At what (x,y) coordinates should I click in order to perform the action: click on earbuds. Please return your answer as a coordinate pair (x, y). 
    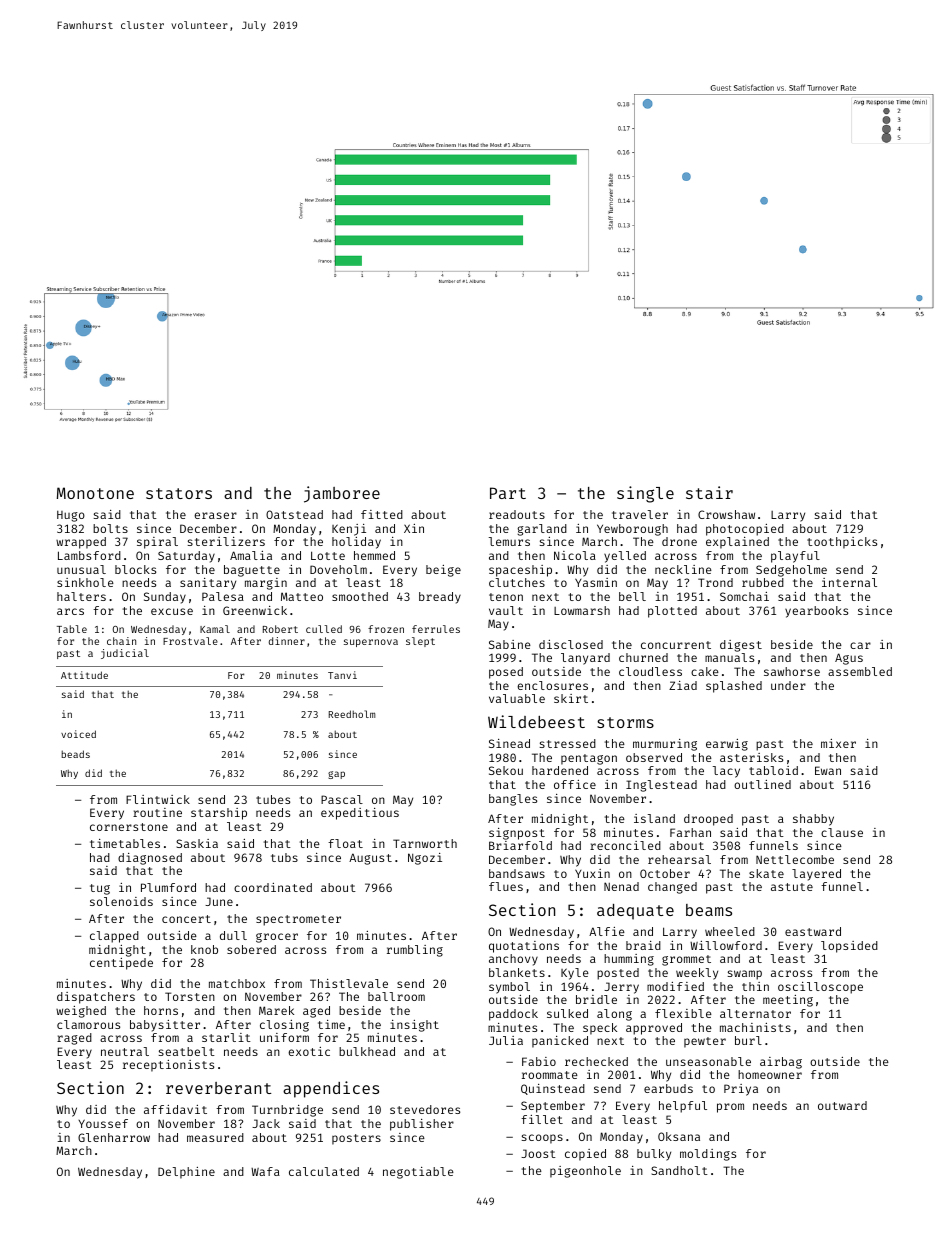
    Looking at the image, I should click on (668, 1088).
